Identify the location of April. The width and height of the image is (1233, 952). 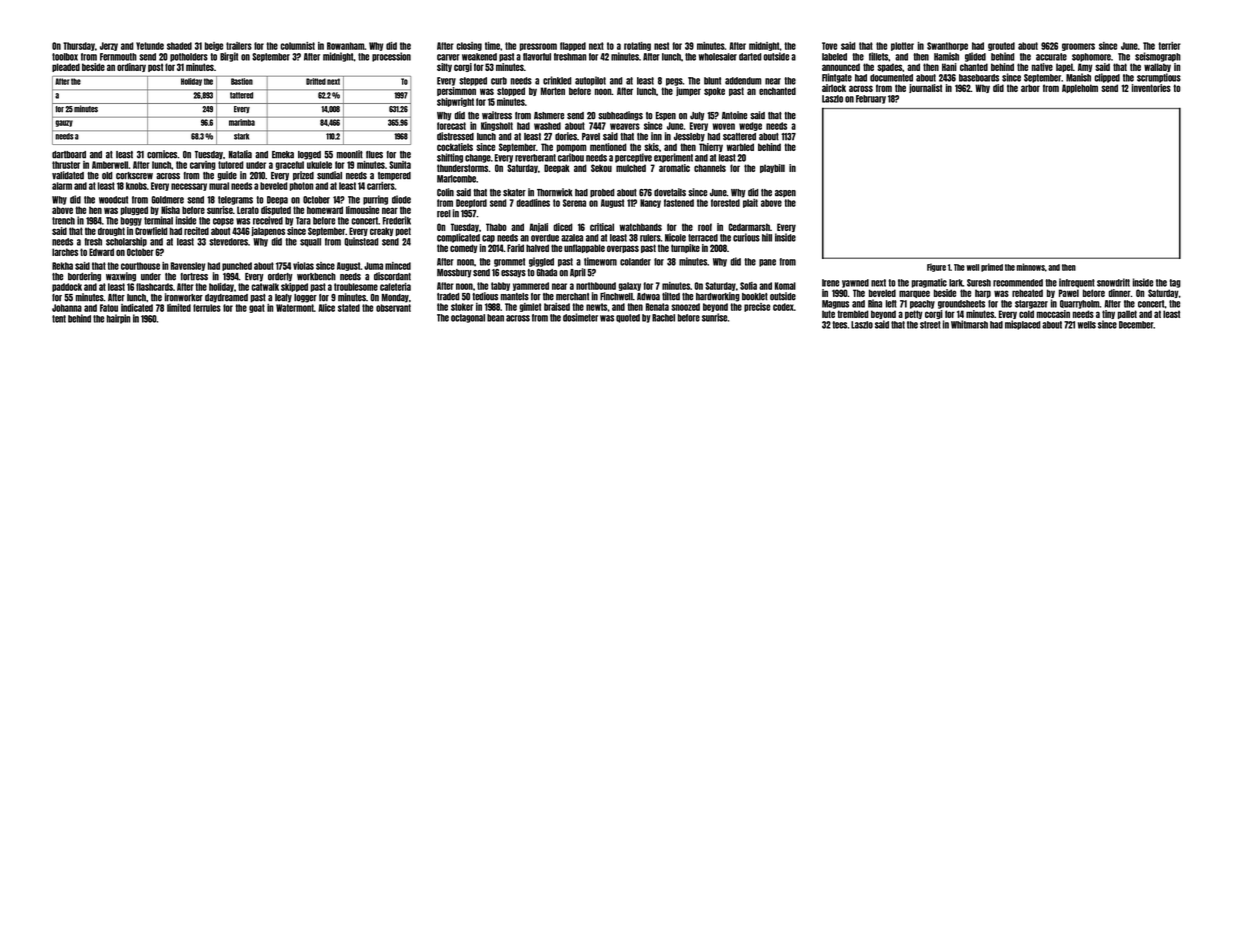
(578, 273).
